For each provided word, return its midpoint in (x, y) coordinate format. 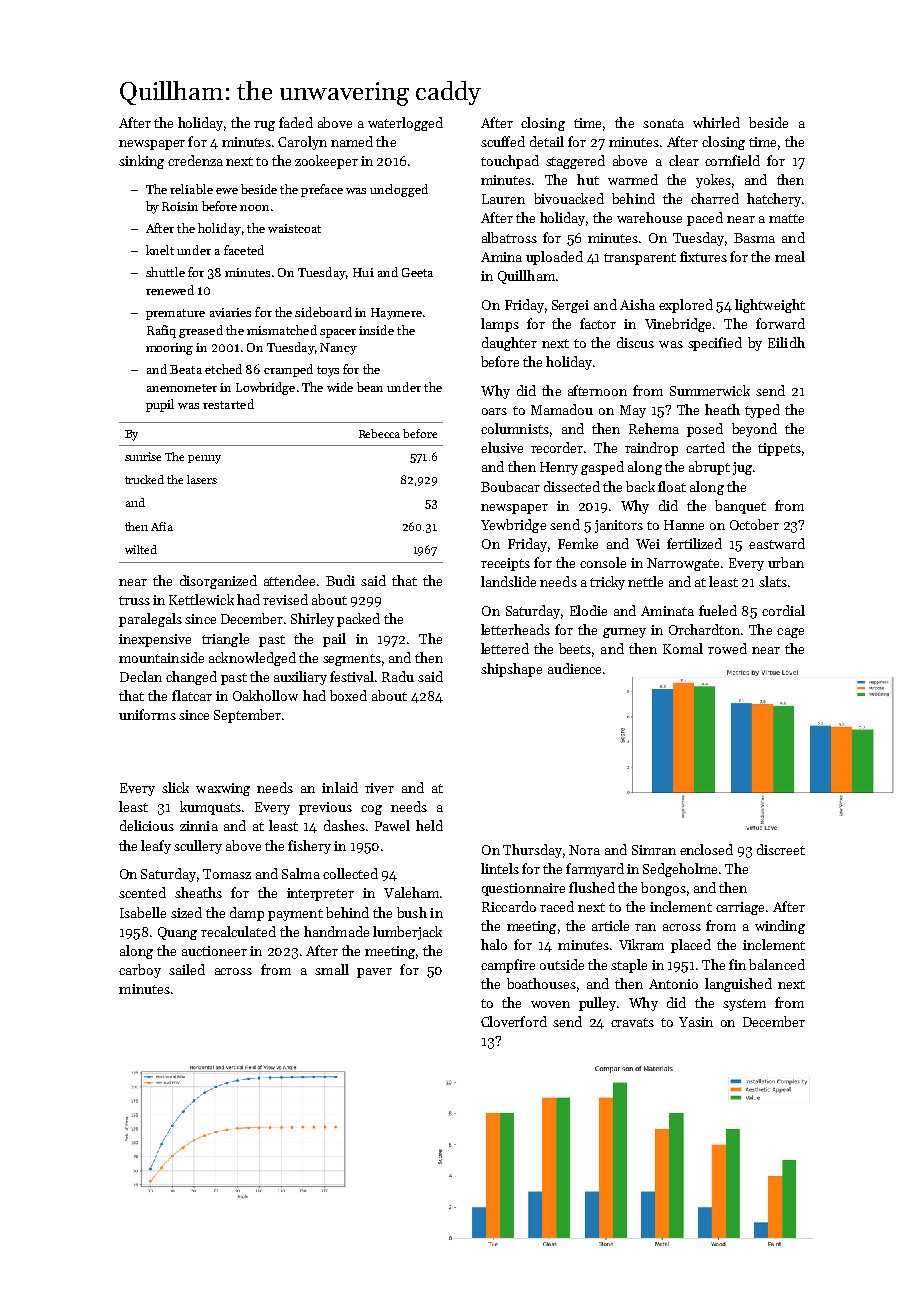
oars (494, 411)
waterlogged (405, 124)
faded (296, 122)
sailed (187, 969)
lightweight (770, 306)
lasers (202, 479)
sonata (663, 123)
